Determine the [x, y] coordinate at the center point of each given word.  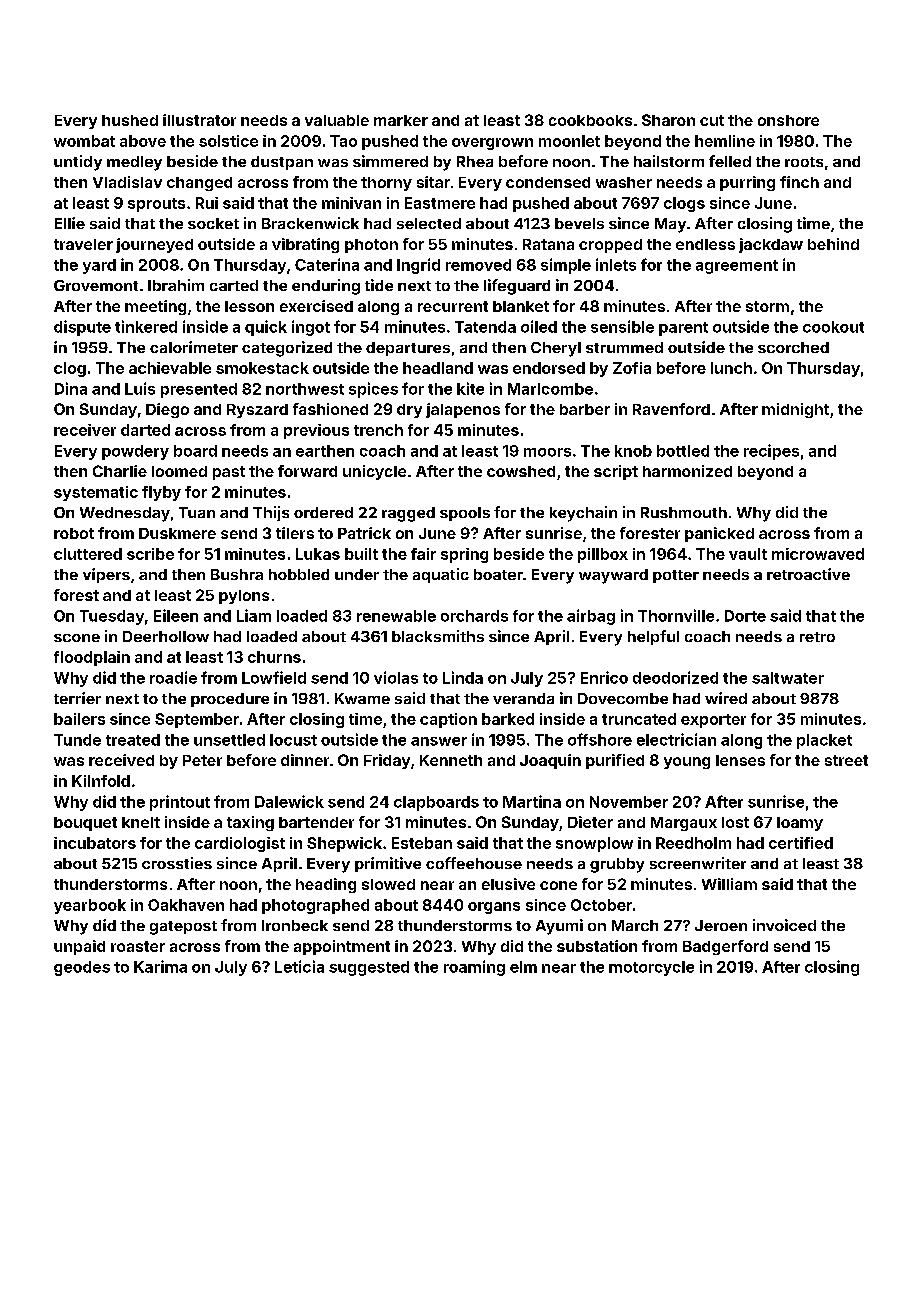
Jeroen [721, 925]
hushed [130, 120]
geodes [82, 968]
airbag [591, 617]
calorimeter [194, 347]
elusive [508, 884]
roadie [173, 677]
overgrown [492, 144]
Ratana [548, 244]
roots [804, 162]
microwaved [818, 554]
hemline [725, 141]
